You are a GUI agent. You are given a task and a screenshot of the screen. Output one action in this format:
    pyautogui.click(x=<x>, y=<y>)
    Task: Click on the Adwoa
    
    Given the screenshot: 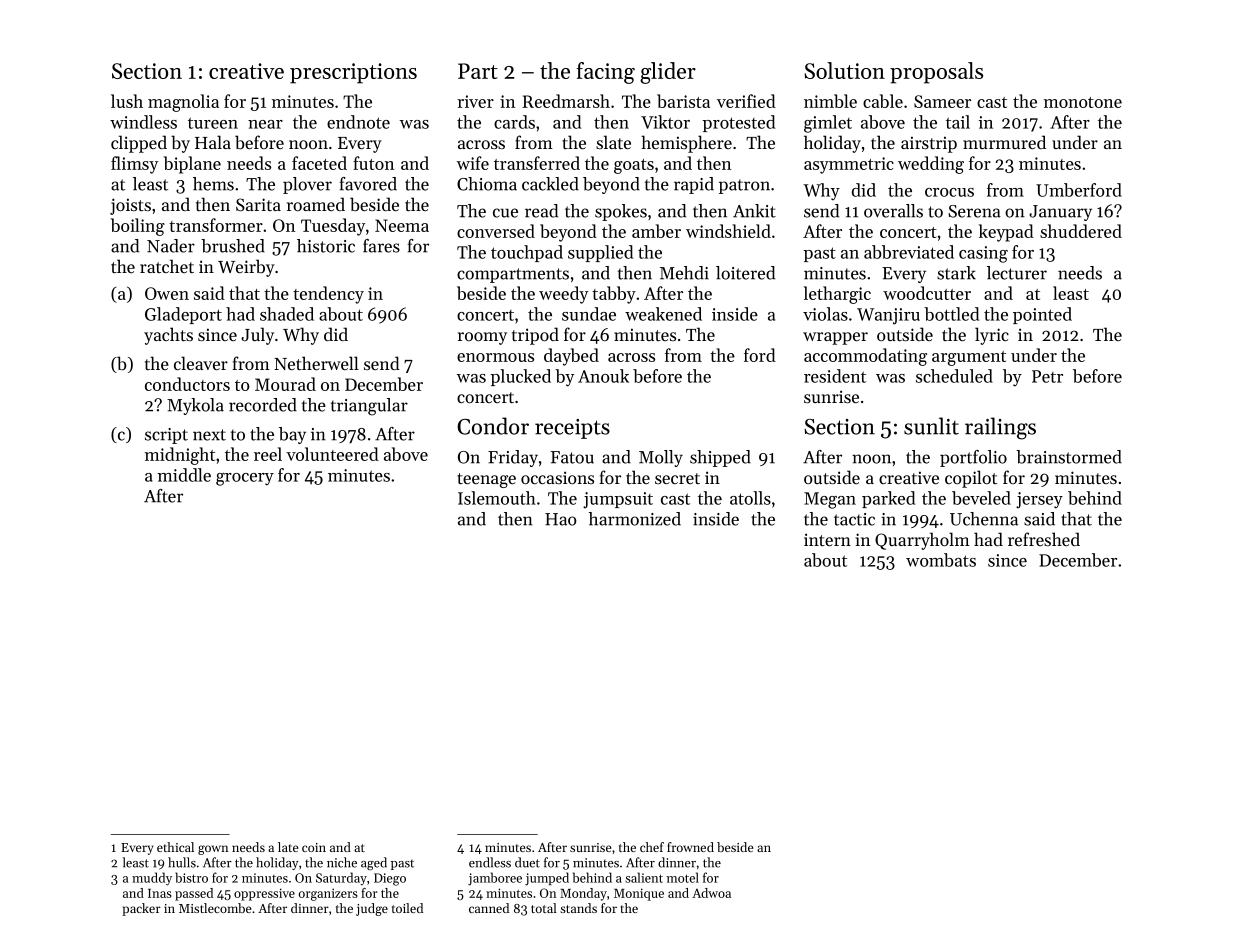 What is the action you would take?
    pyautogui.click(x=711, y=893)
